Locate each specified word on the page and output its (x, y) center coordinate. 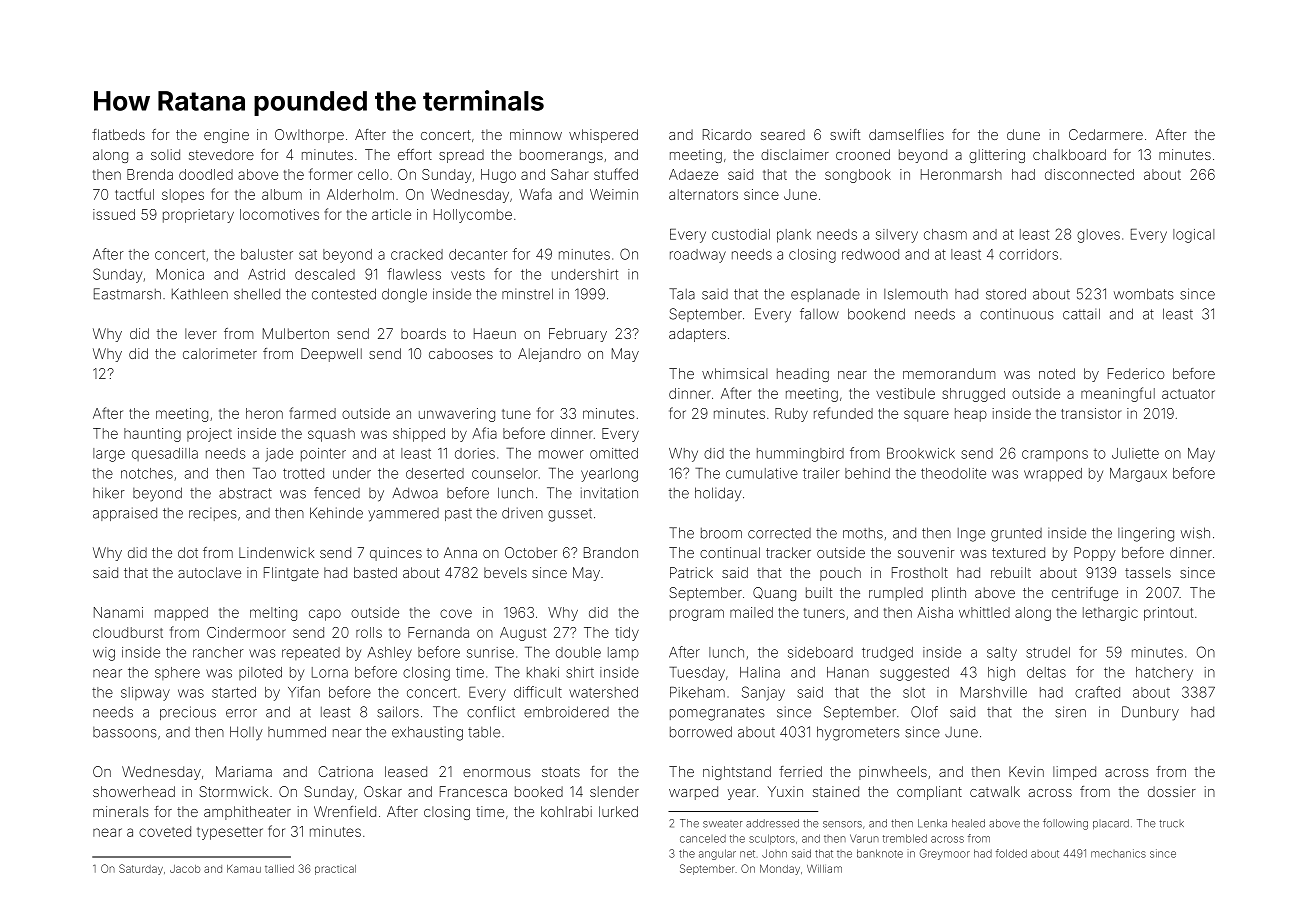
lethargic (1110, 614)
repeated (311, 653)
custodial (741, 234)
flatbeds (118, 134)
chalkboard (1069, 154)
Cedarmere (1106, 134)
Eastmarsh (127, 294)
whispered (603, 136)
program (697, 615)
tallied (279, 869)
